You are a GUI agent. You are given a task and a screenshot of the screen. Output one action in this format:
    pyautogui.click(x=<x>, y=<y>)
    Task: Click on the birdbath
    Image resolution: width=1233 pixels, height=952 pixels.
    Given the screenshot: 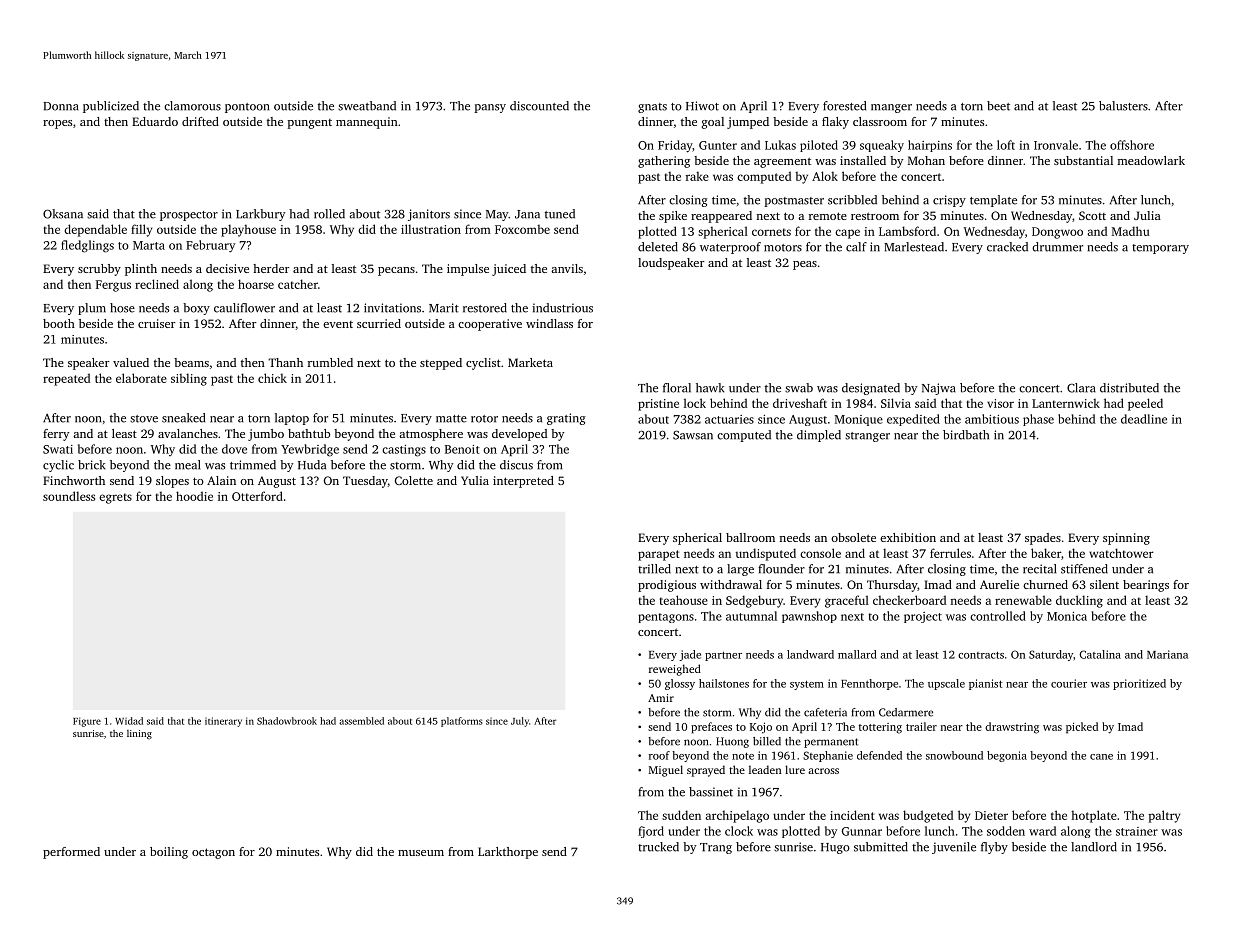 What is the action you would take?
    pyautogui.click(x=966, y=435)
